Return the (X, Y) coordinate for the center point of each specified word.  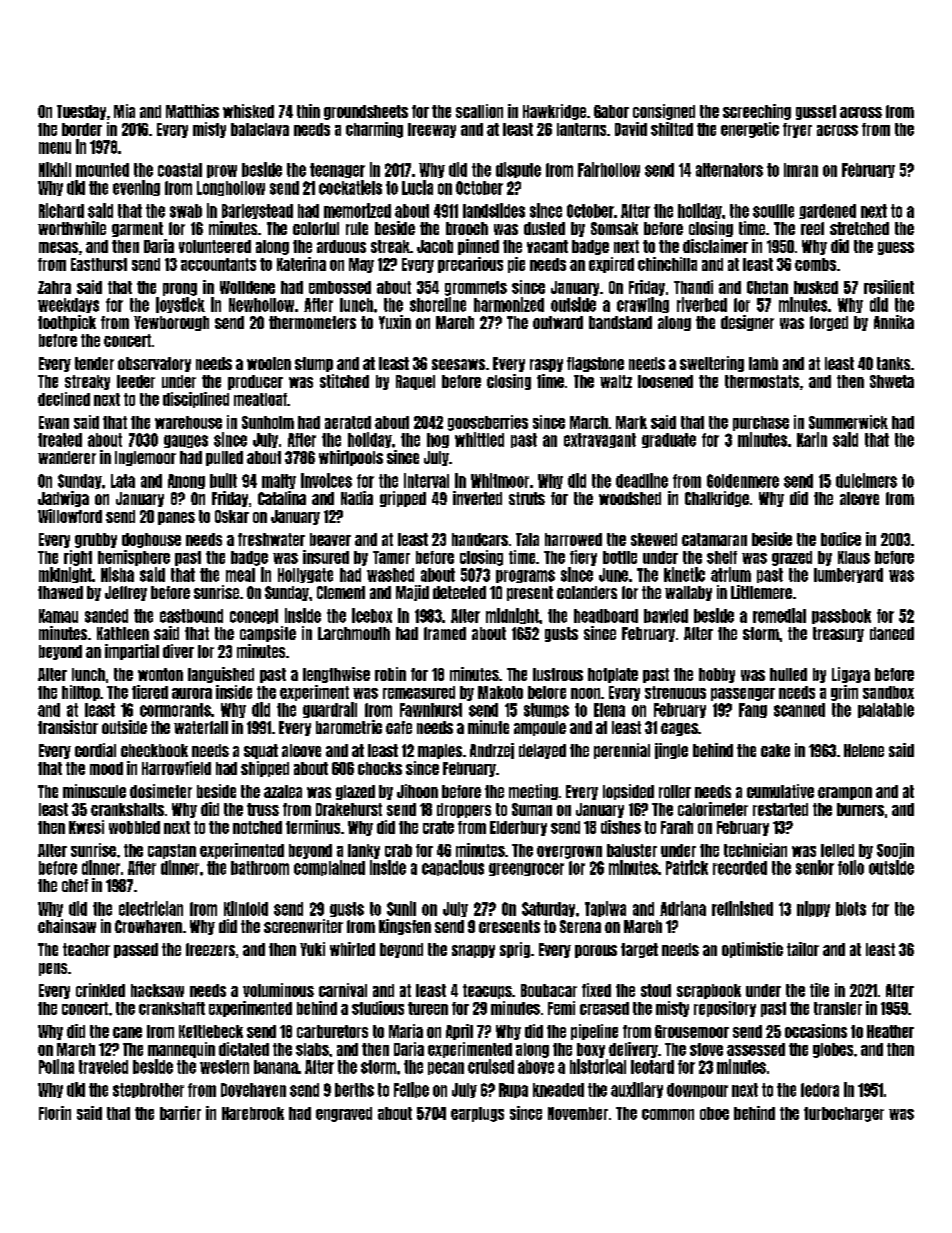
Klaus (854, 557)
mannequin (181, 1050)
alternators (729, 170)
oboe (714, 1113)
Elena (609, 710)
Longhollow (231, 188)
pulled (224, 458)
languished (221, 675)
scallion (479, 111)
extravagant (600, 440)
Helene (864, 750)
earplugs (477, 1114)
